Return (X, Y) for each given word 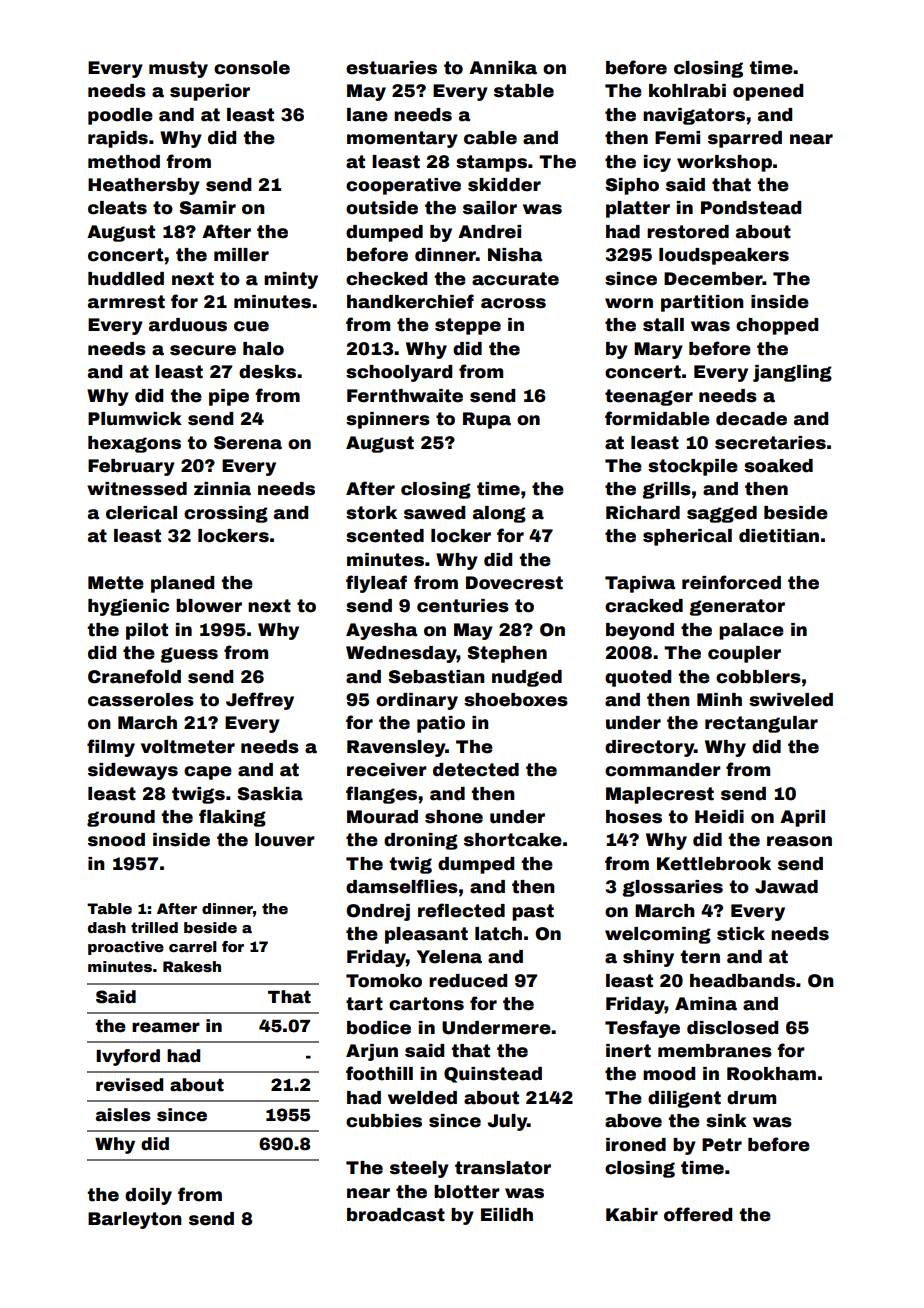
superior (210, 92)
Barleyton (135, 1220)
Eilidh (507, 1215)
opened (768, 92)
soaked (778, 466)
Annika (503, 68)
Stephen (507, 654)
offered (698, 1214)
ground (121, 818)
